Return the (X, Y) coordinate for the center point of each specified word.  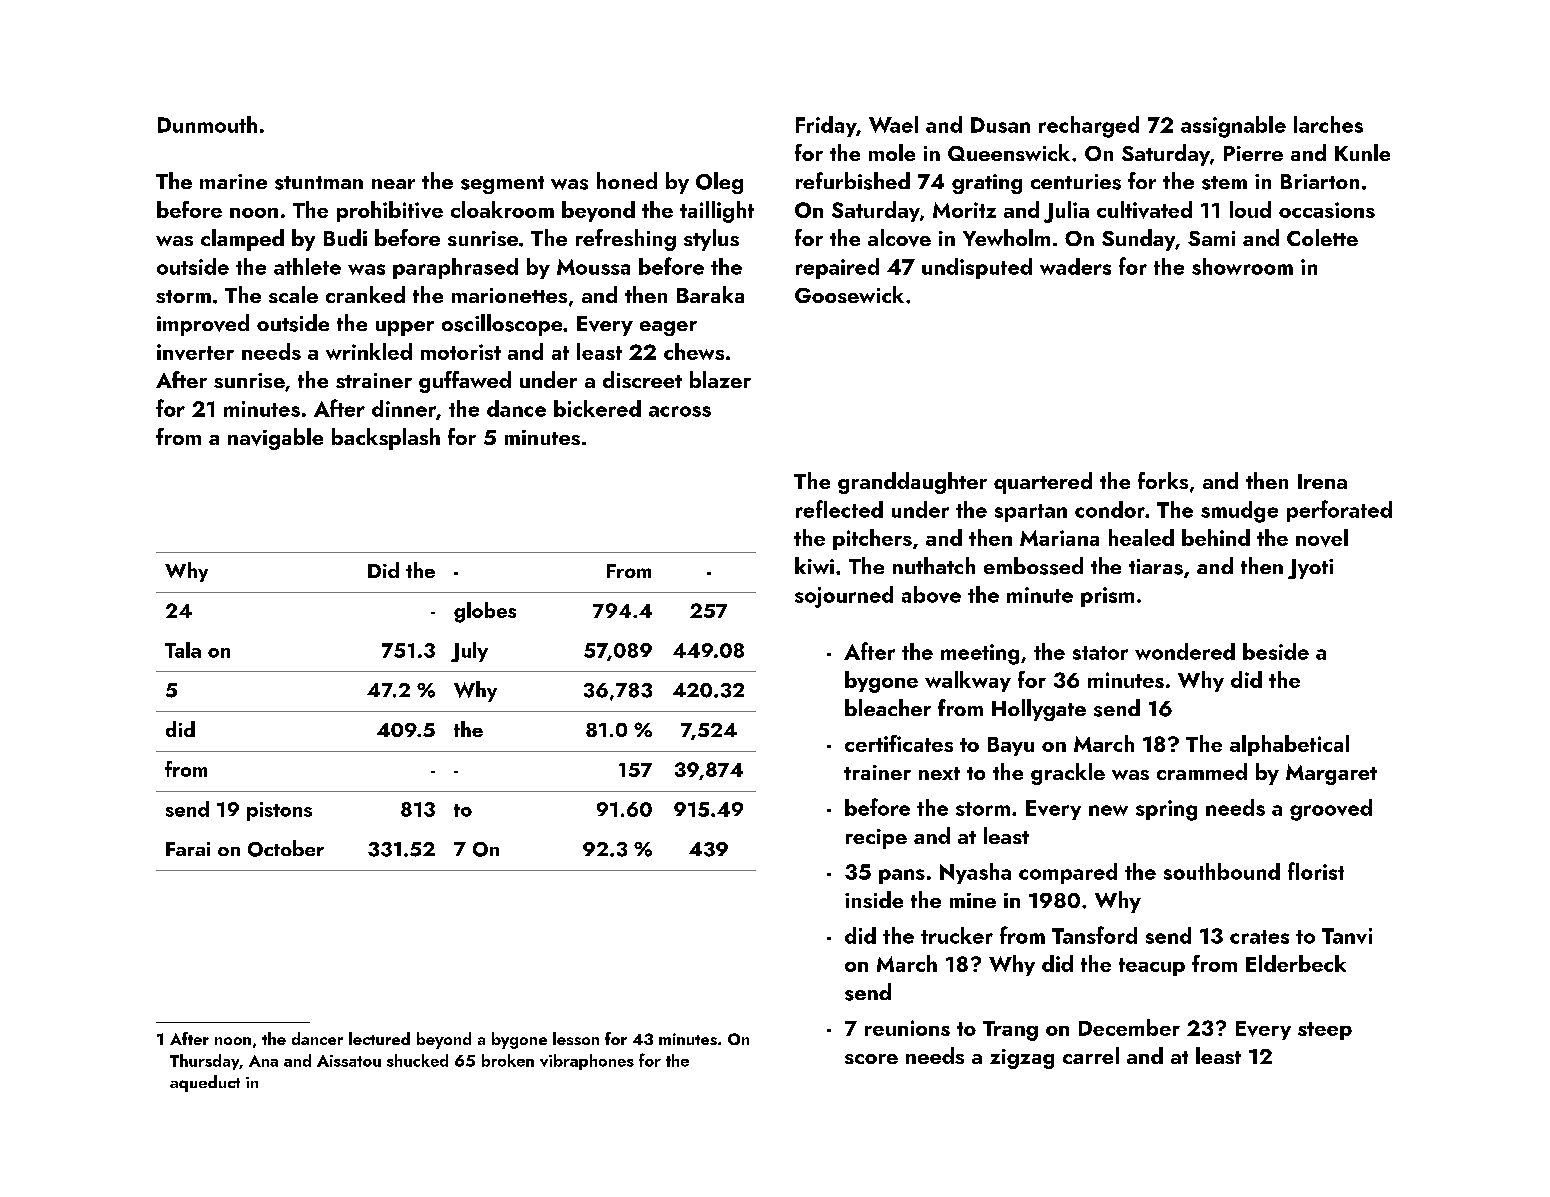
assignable (1233, 127)
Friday (826, 126)
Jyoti (1310, 569)
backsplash (386, 439)
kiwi (814, 565)
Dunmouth (207, 124)
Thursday (204, 1062)
